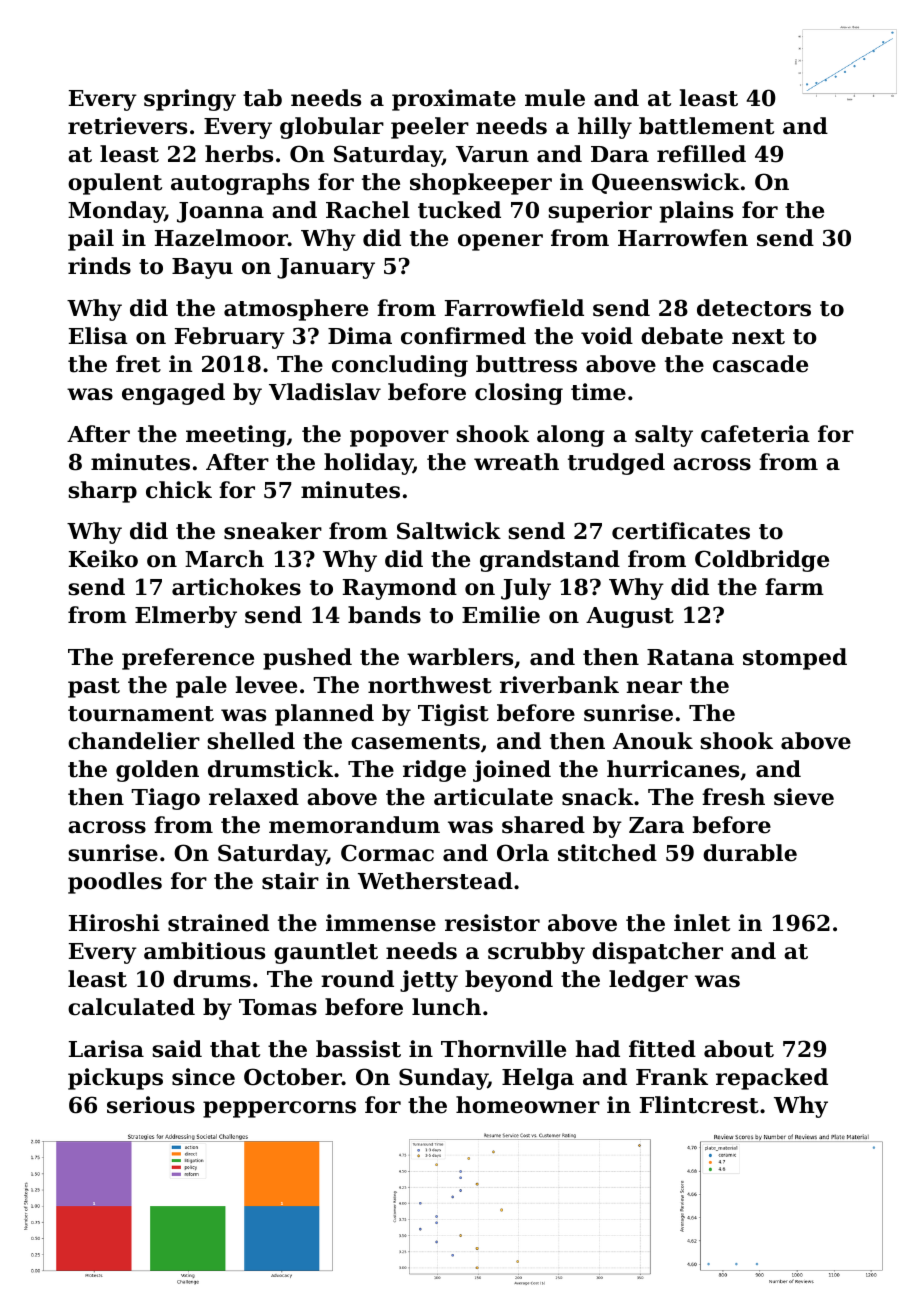 The image size is (924, 1311). Describe the element at coordinates (706, 126) in the screenshot. I see `battlement` at that location.
